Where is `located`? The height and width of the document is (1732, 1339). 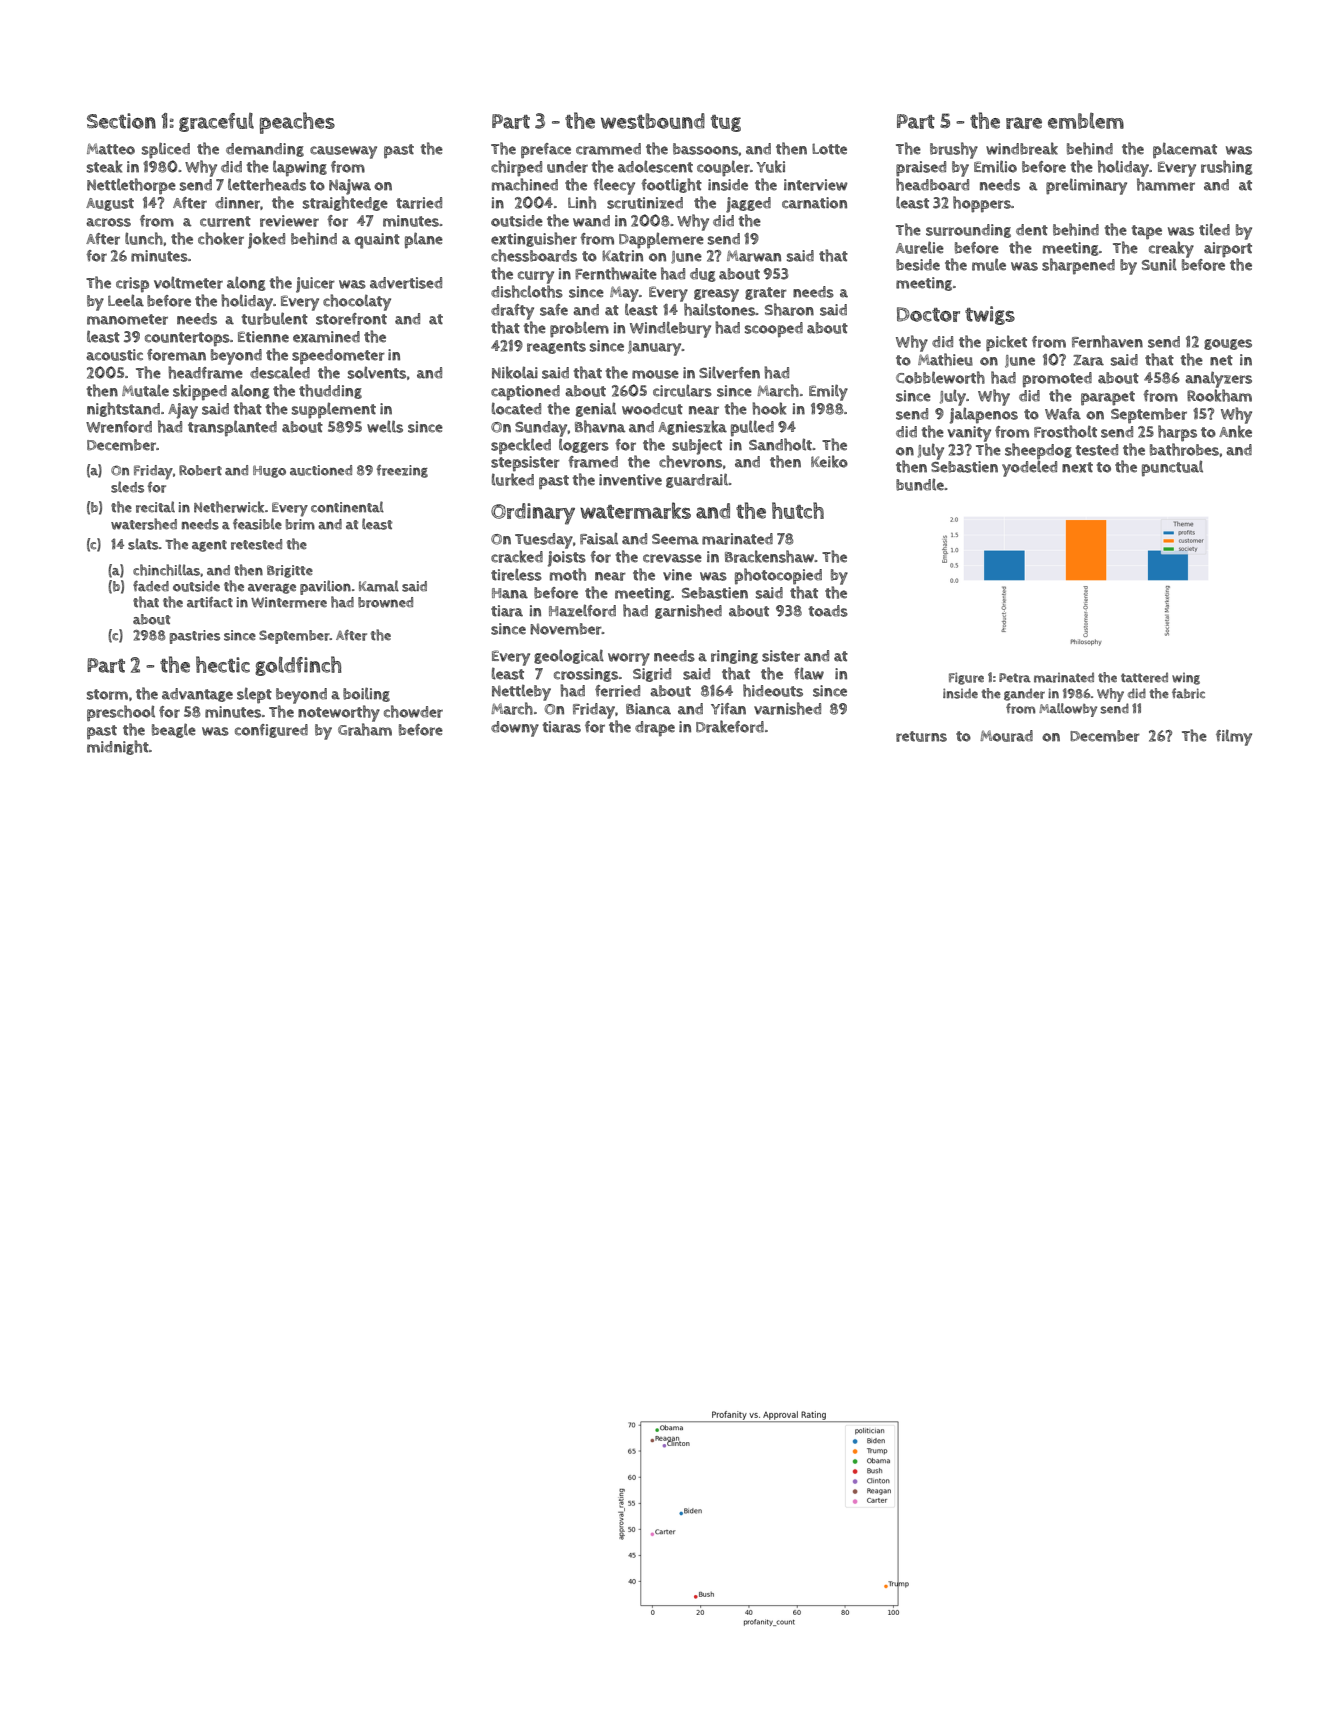
located is located at coordinates (516, 409).
